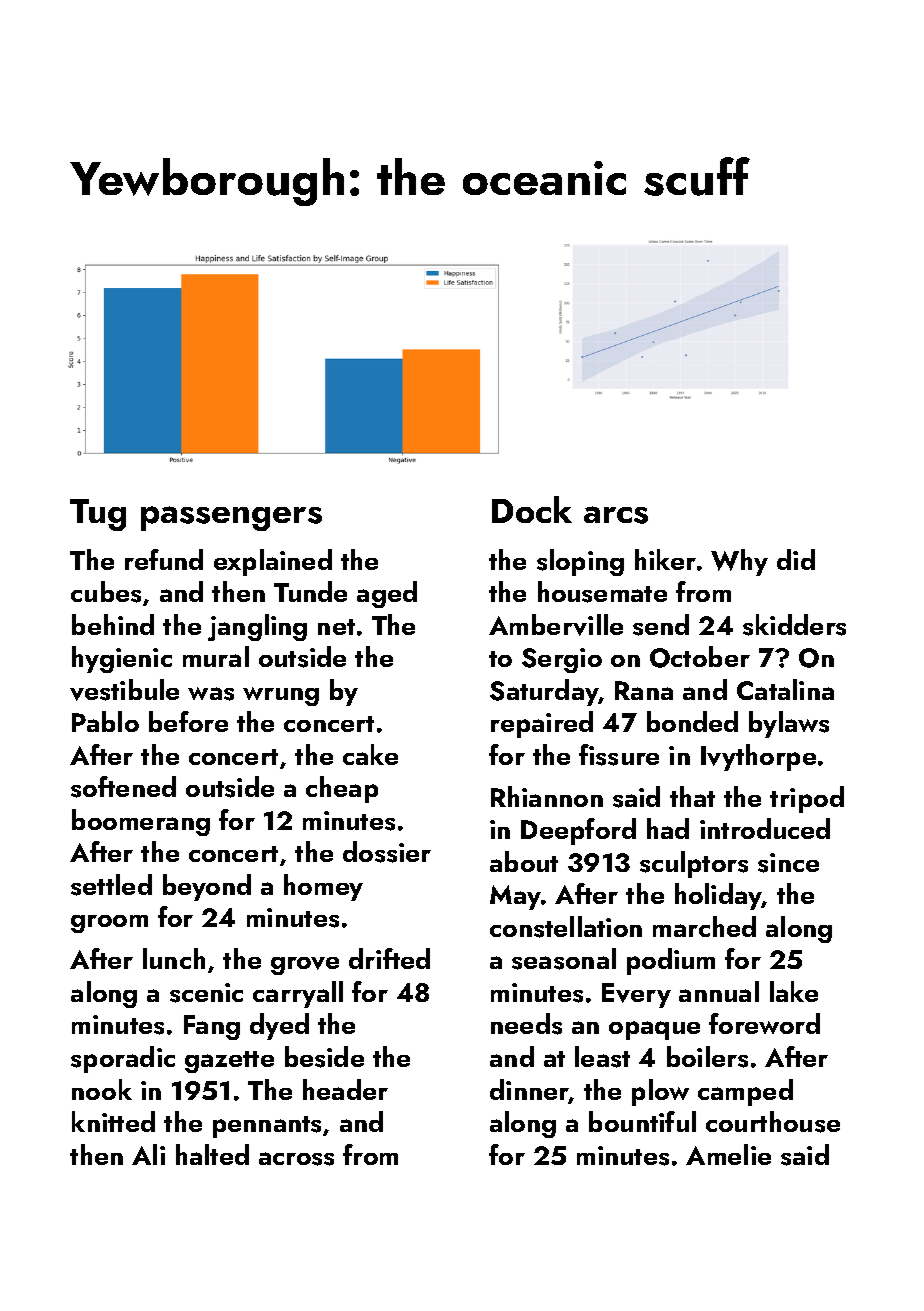  I want to click on Tug, so click(98, 515).
